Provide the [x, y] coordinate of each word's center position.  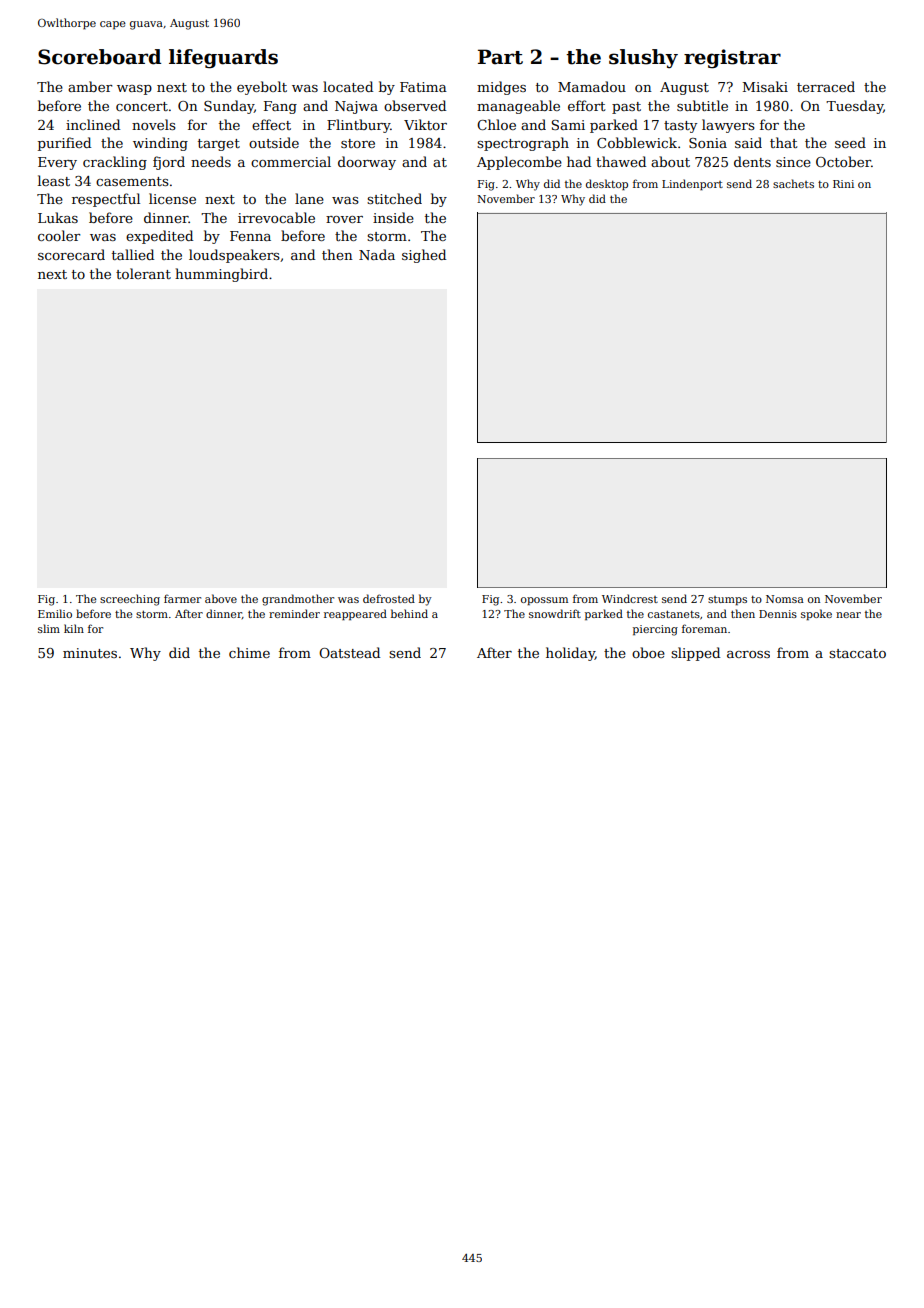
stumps [727, 600]
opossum [544, 601]
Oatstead [349, 652]
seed [850, 142]
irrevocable [276, 217]
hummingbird [221, 275]
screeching [130, 600]
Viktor [425, 124]
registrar [732, 59]
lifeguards [223, 59]
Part [500, 57]
